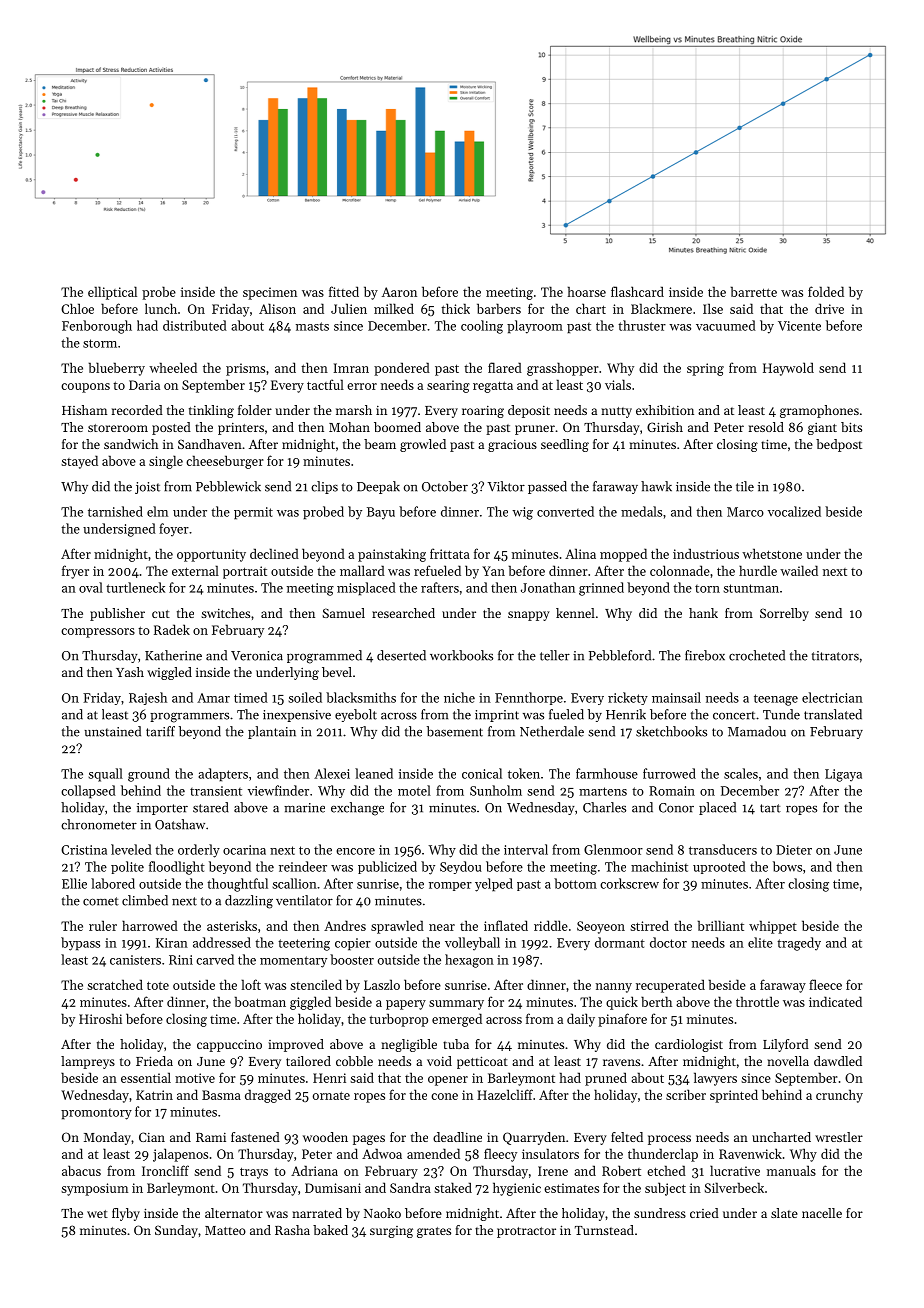 This screenshot has height=1308, width=924. Describe the element at coordinates (225, 613) in the screenshot. I see `switches` at that location.
